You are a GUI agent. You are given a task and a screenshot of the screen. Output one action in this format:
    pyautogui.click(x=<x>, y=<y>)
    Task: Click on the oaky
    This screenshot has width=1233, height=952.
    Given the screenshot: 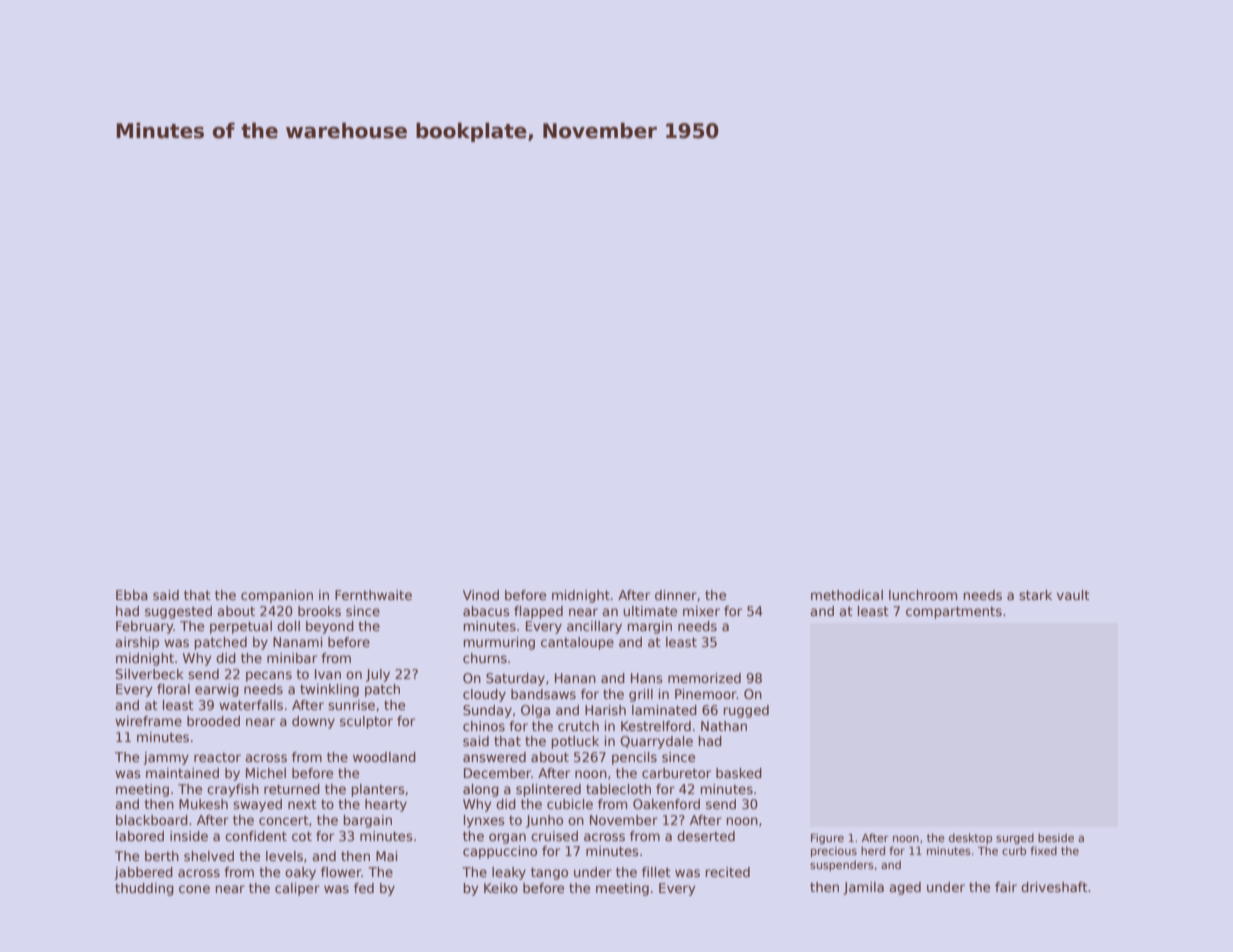 What is the action you would take?
    pyautogui.click(x=300, y=873)
